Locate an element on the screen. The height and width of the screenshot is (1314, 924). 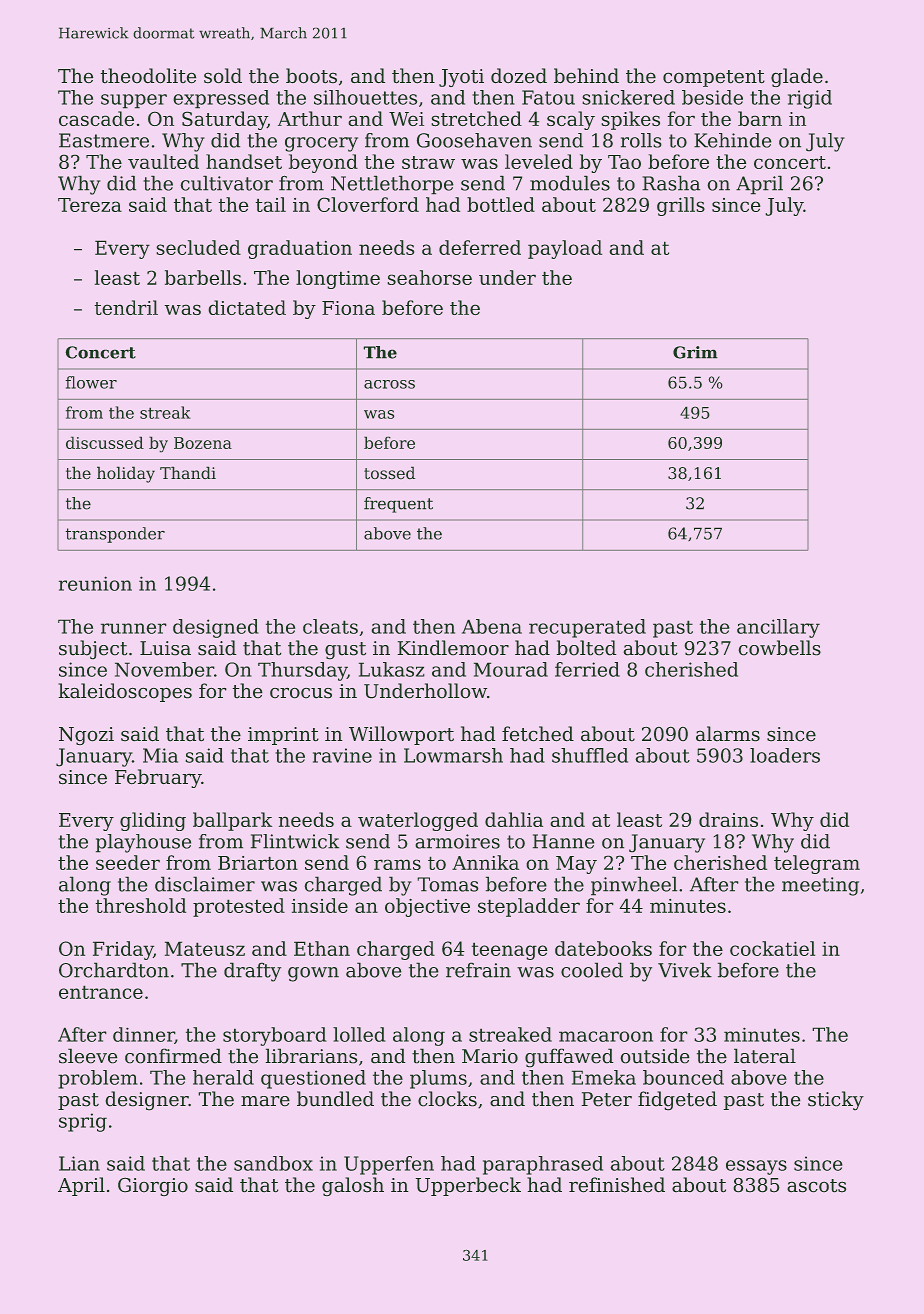
sleeve is located at coordinates (88, 1056).
